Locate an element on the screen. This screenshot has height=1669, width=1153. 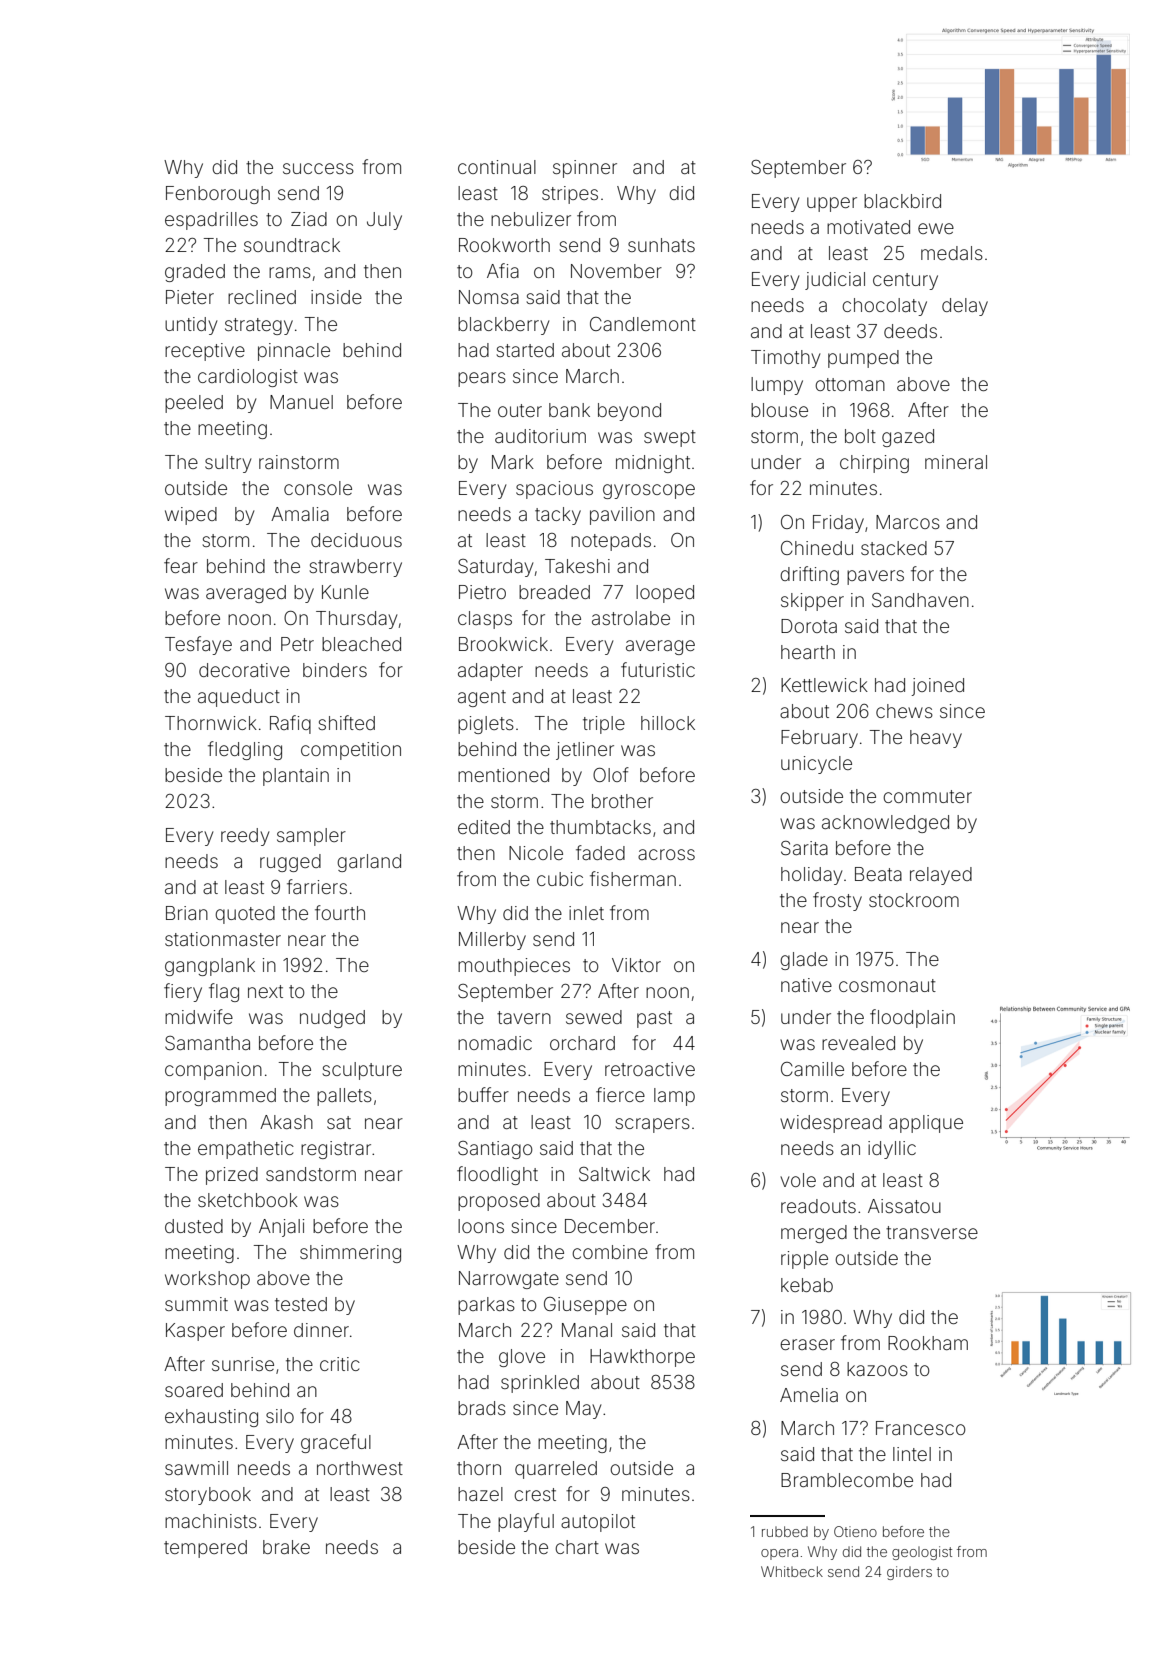
sunrise is located at coordinates (243, 1364).
